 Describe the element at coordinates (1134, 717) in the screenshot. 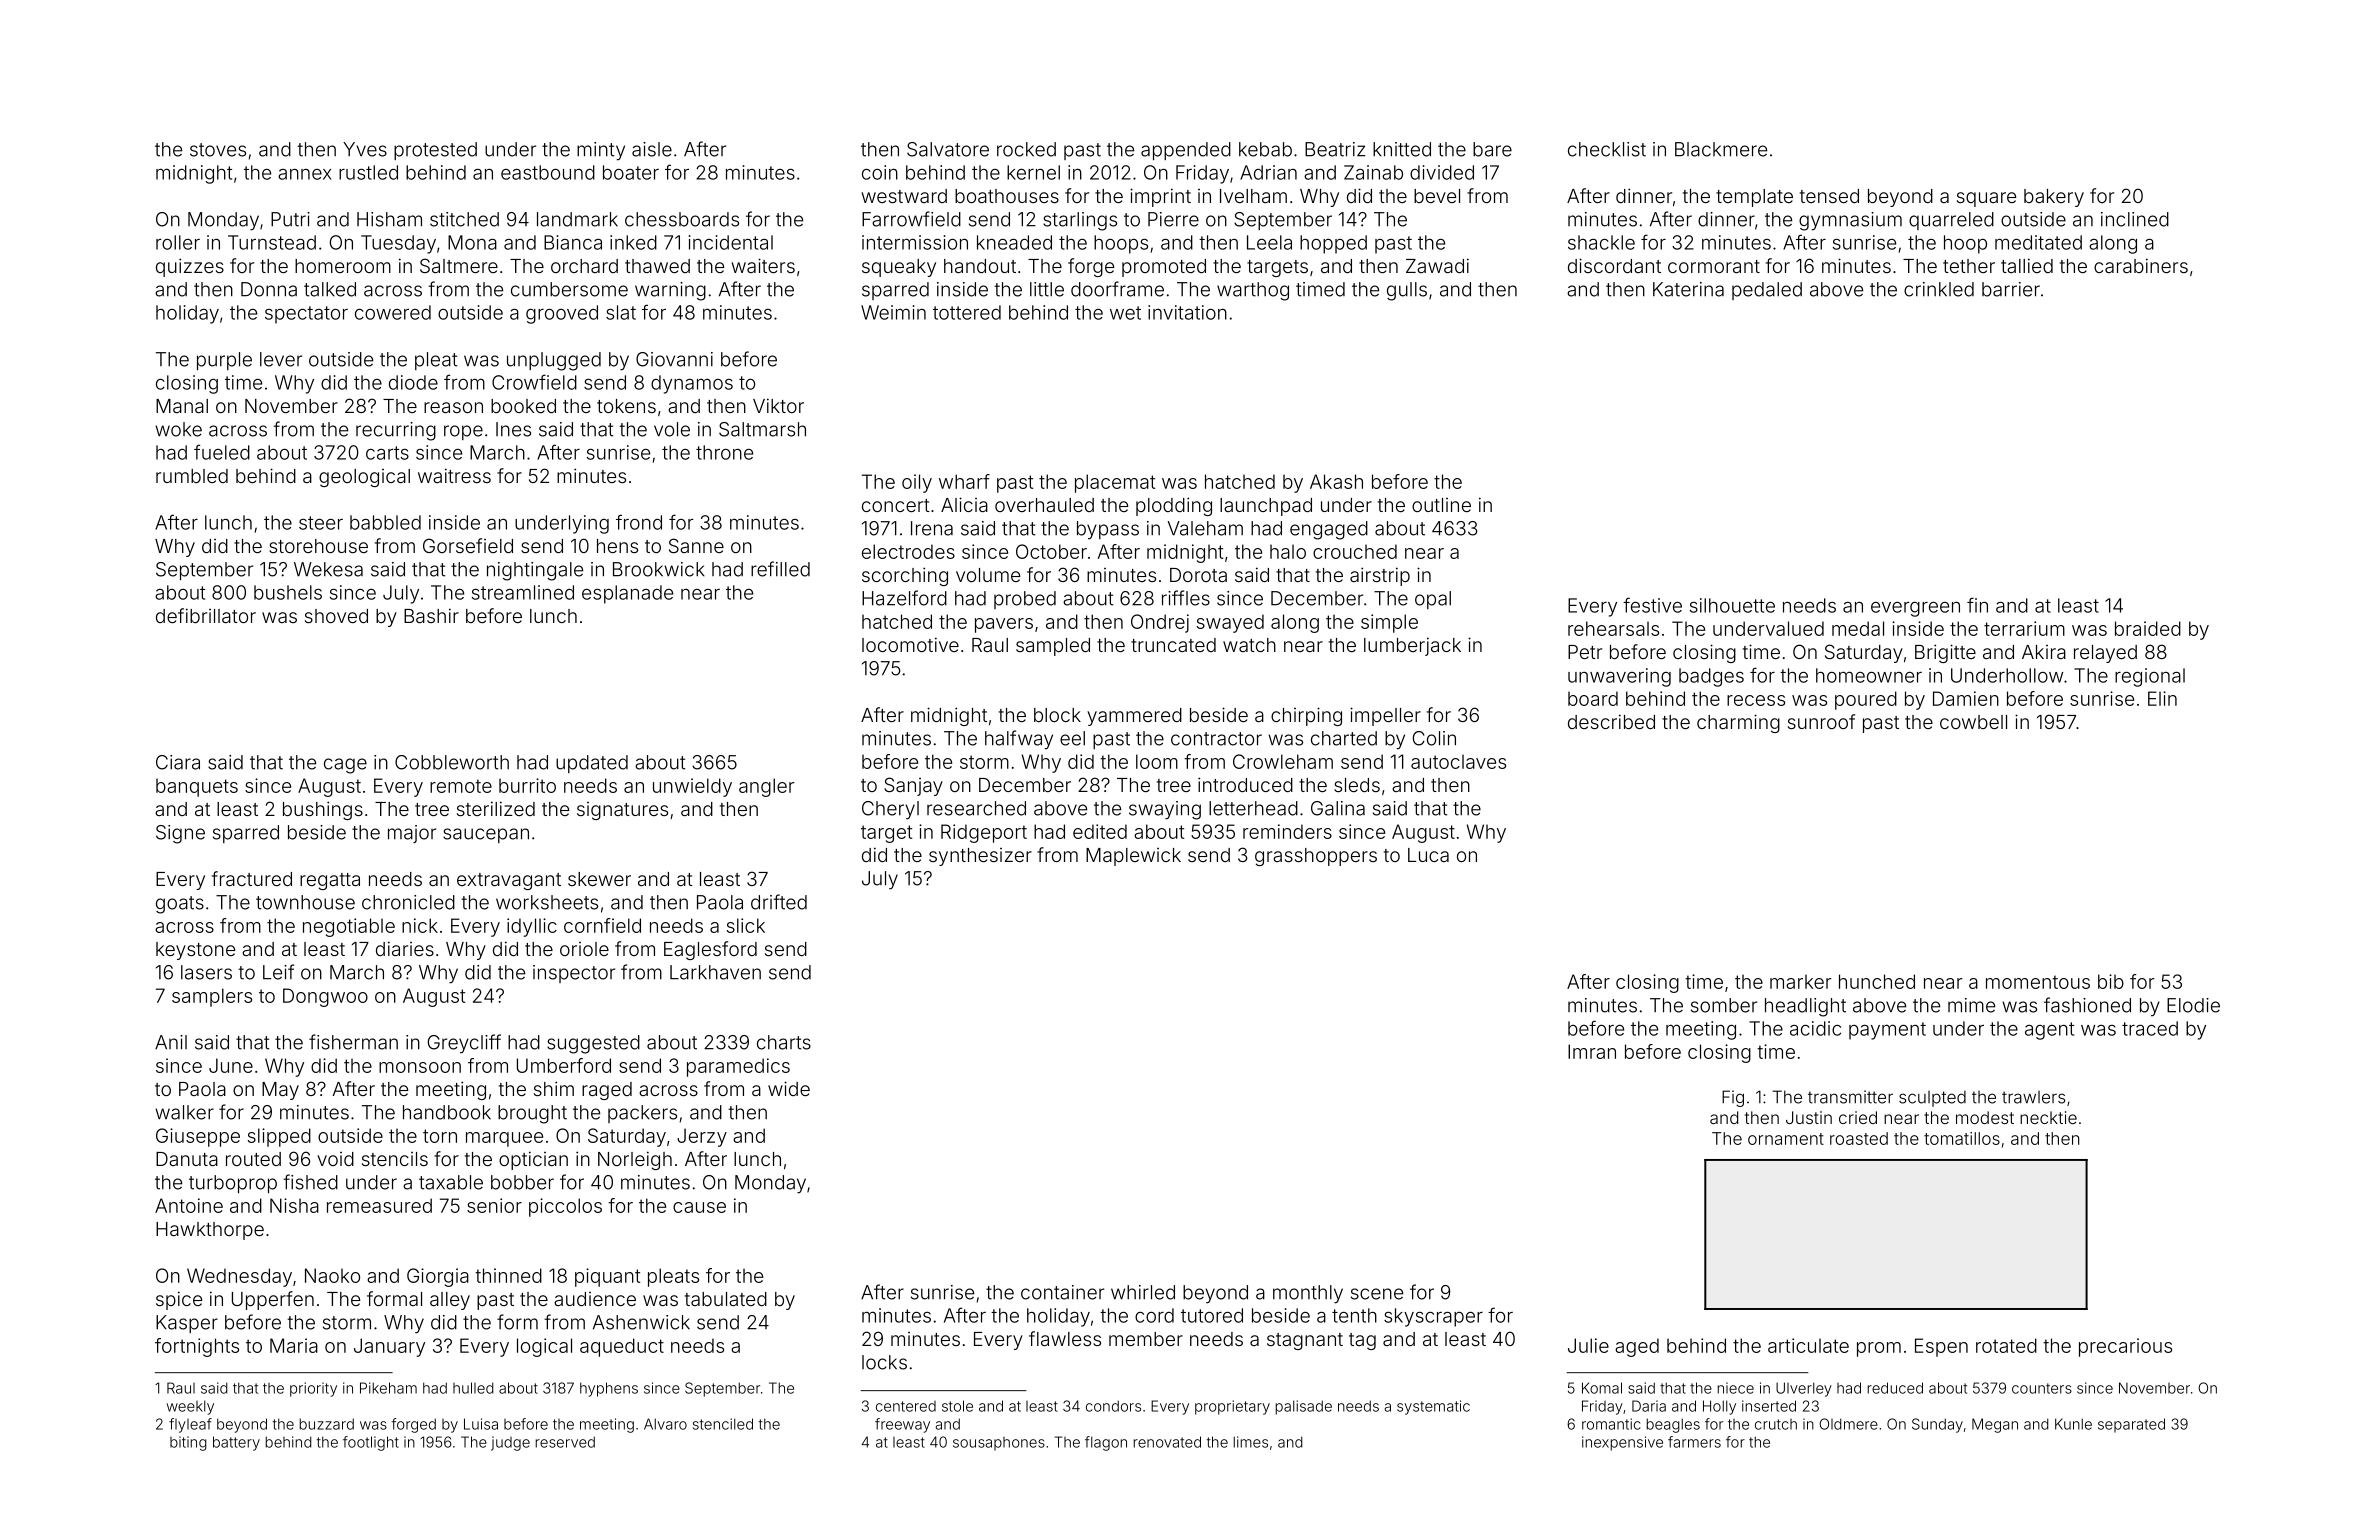

I see `yammered` at that location.
